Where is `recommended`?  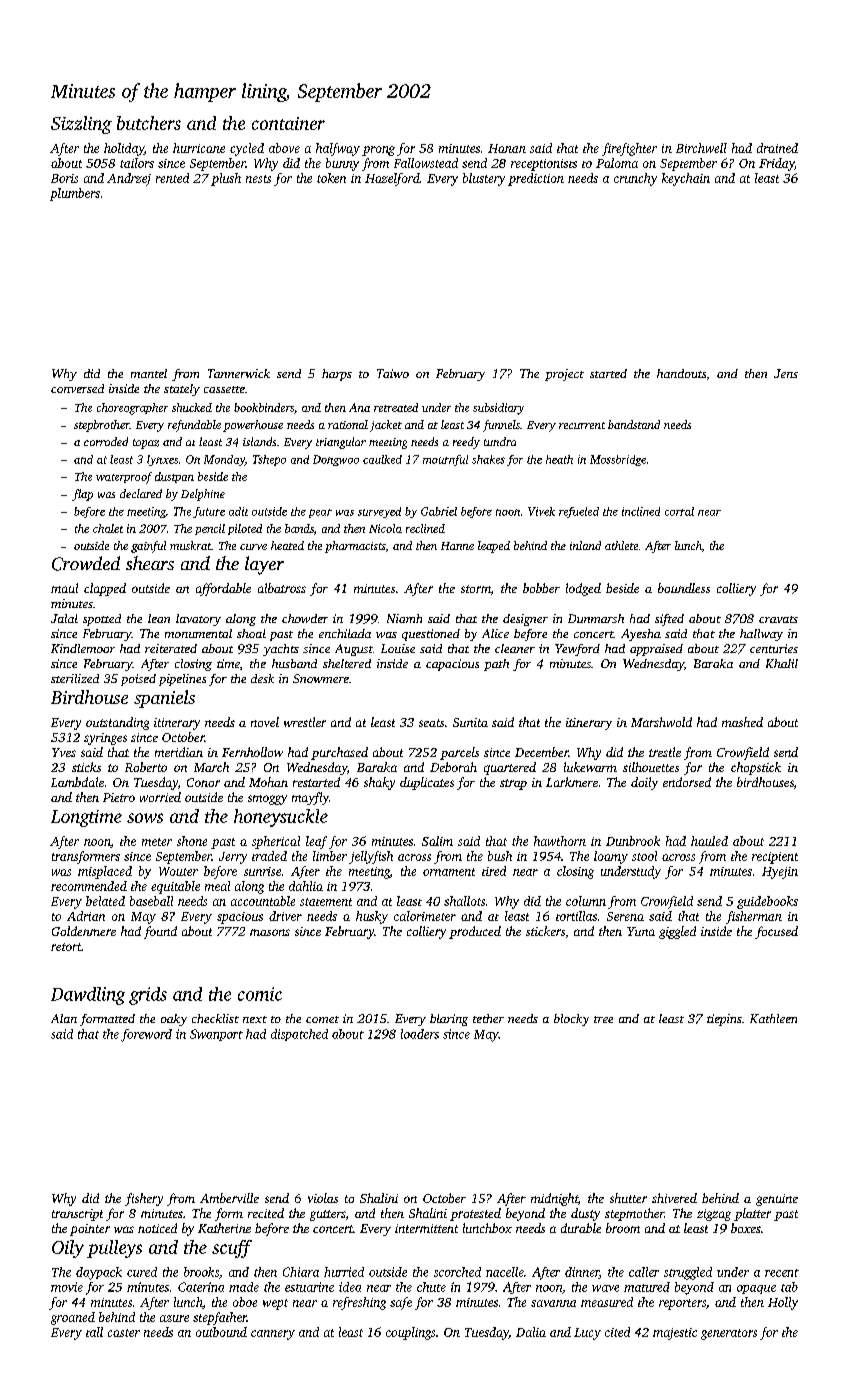
recommended is located at coordinates (89, 886).
